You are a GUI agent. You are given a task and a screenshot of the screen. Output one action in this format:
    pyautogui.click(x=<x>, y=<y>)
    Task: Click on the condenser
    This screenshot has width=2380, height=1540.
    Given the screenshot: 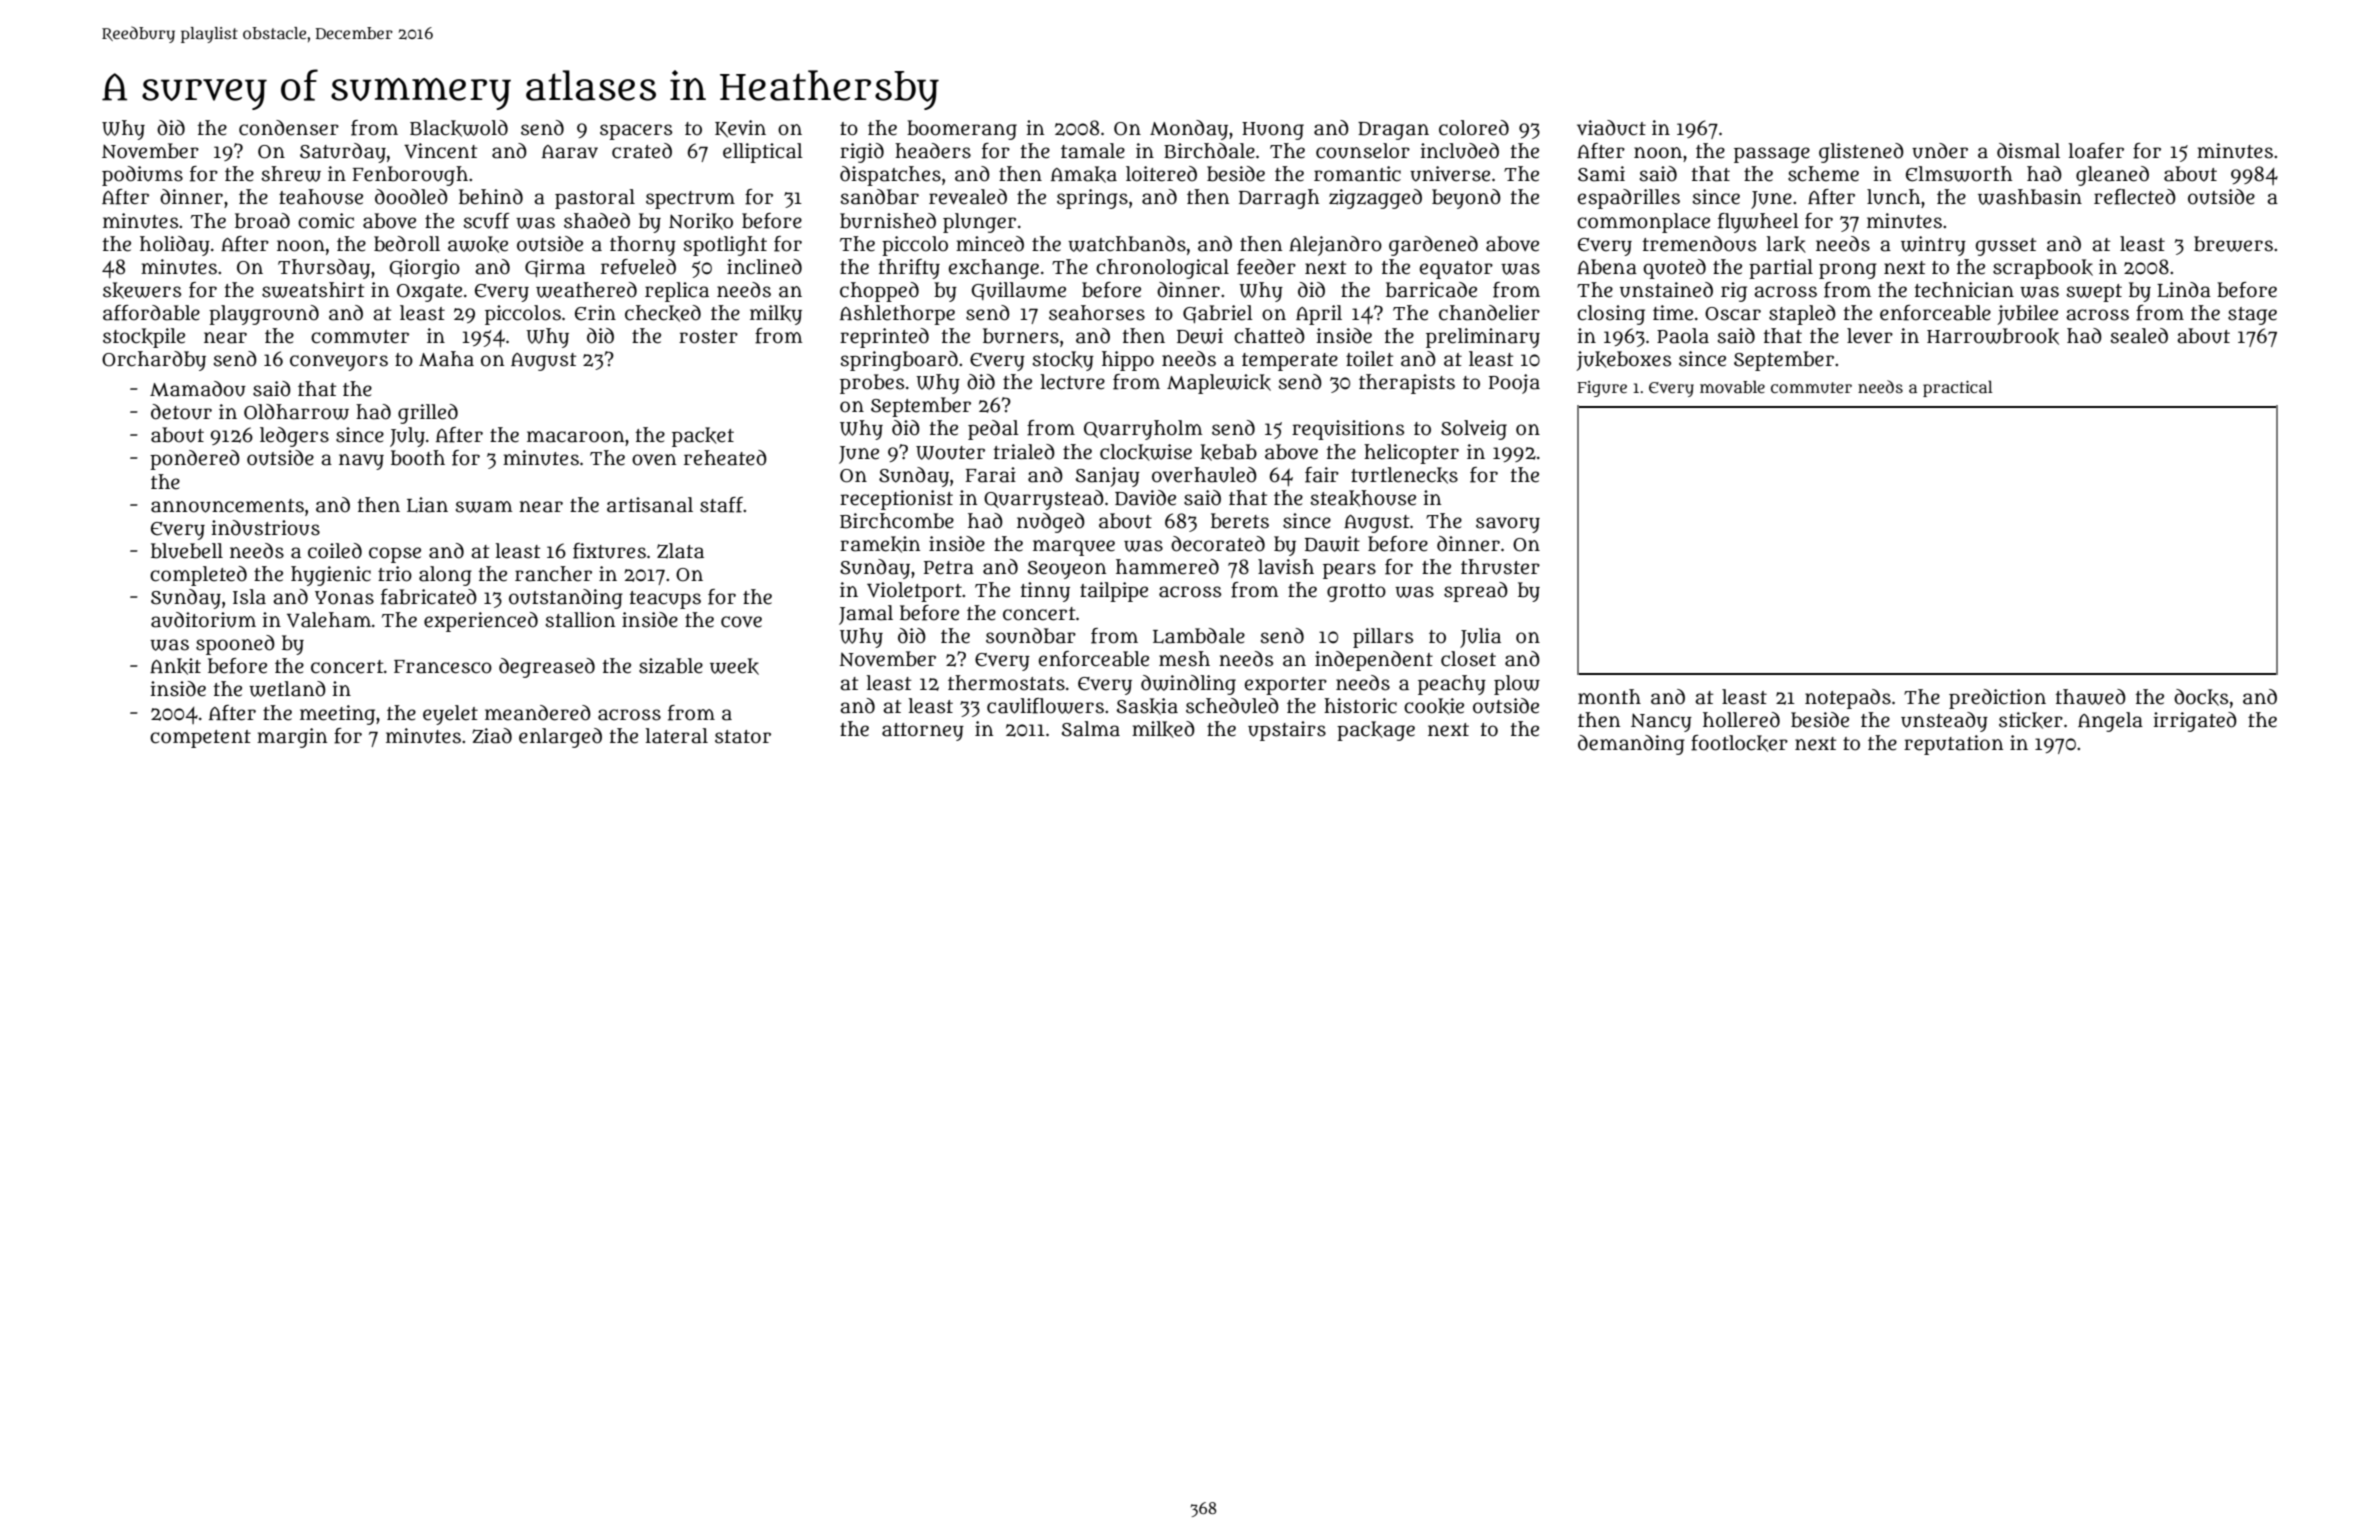 What is the action you would take?
    pyautogui.click(x=289, y=128)
